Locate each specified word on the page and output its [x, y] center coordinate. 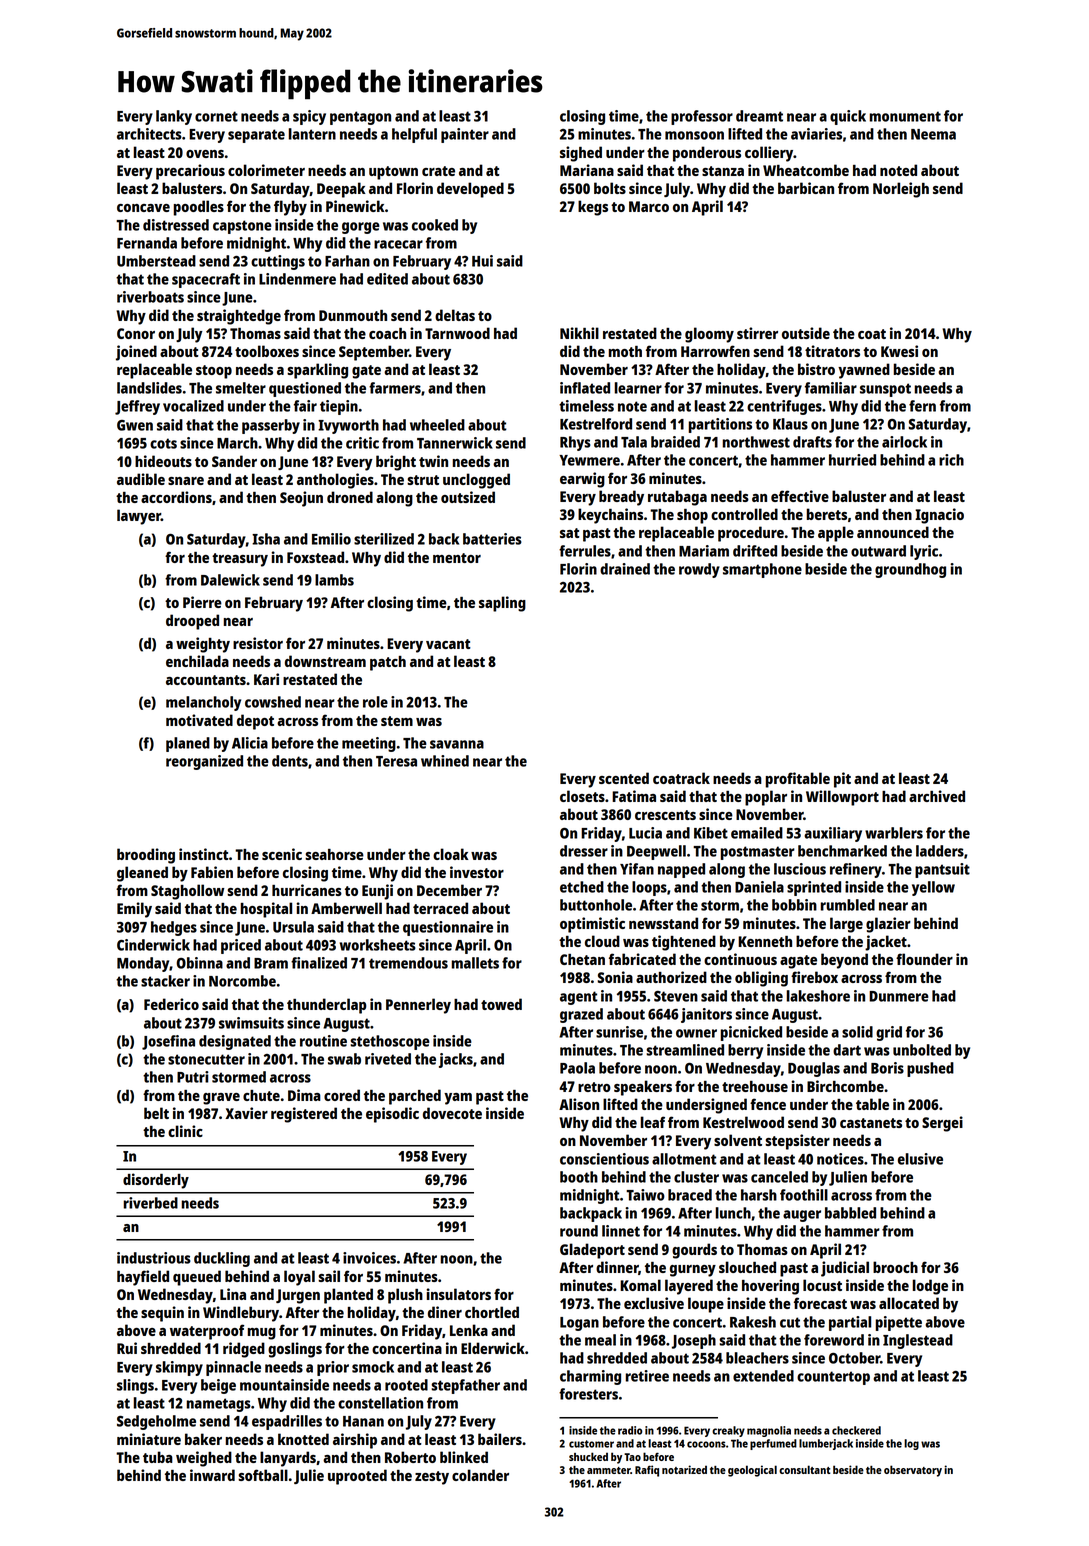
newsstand [663, 923]
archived [937, 796]
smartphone [762, 570]
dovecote [452, 1113]
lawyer [139, 517]
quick [848, 117]
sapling [502, 604]
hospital [266, 910]
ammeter [609, 1470]
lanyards [288, 1459]
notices [840, 1159]
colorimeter [266, 170]
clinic [185, 1131]
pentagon [360, 118]
